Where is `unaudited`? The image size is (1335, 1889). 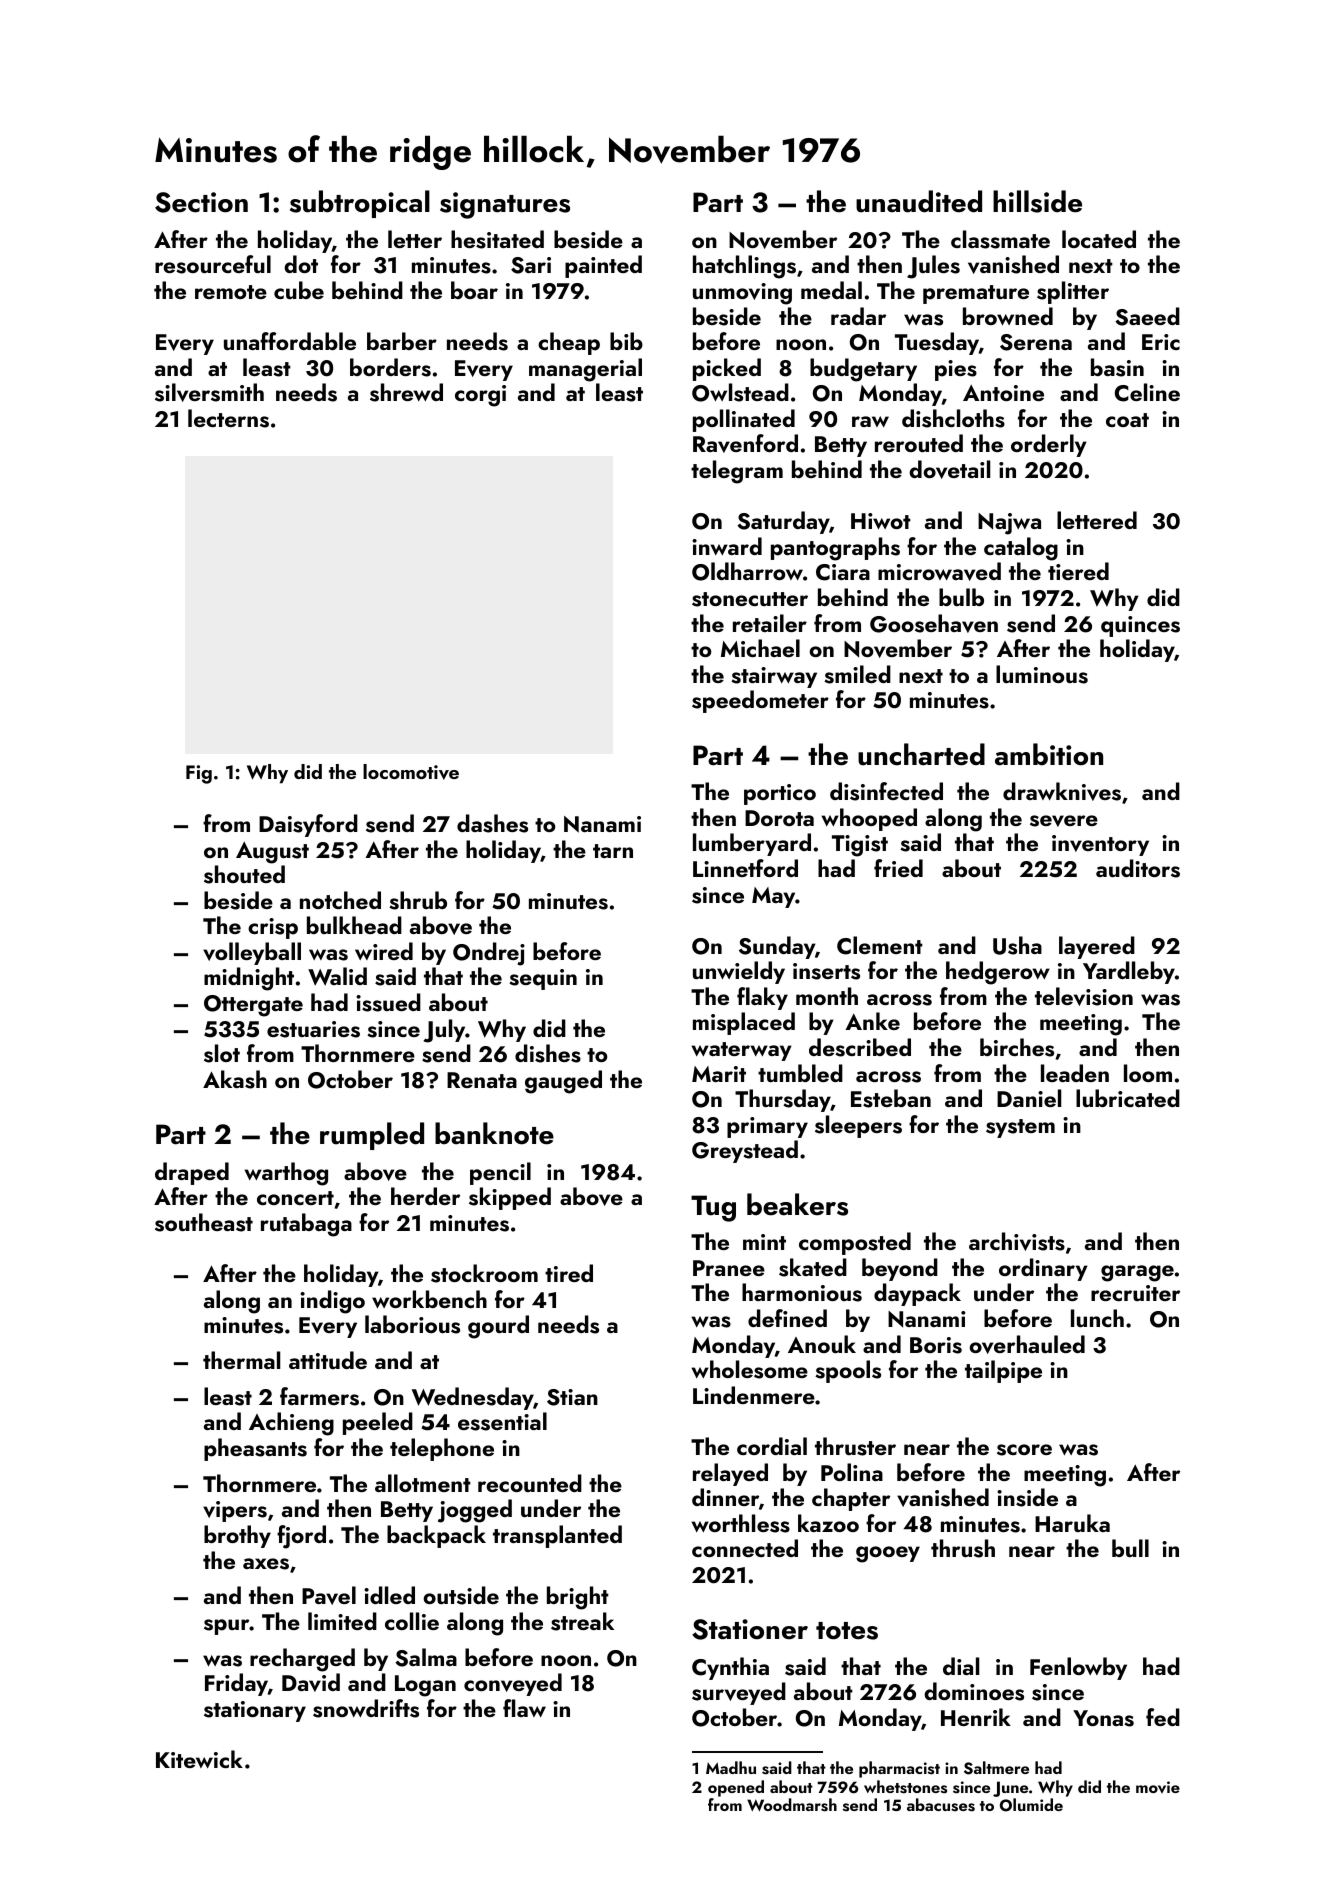 unaudited is located at coordinates (919, 201).
